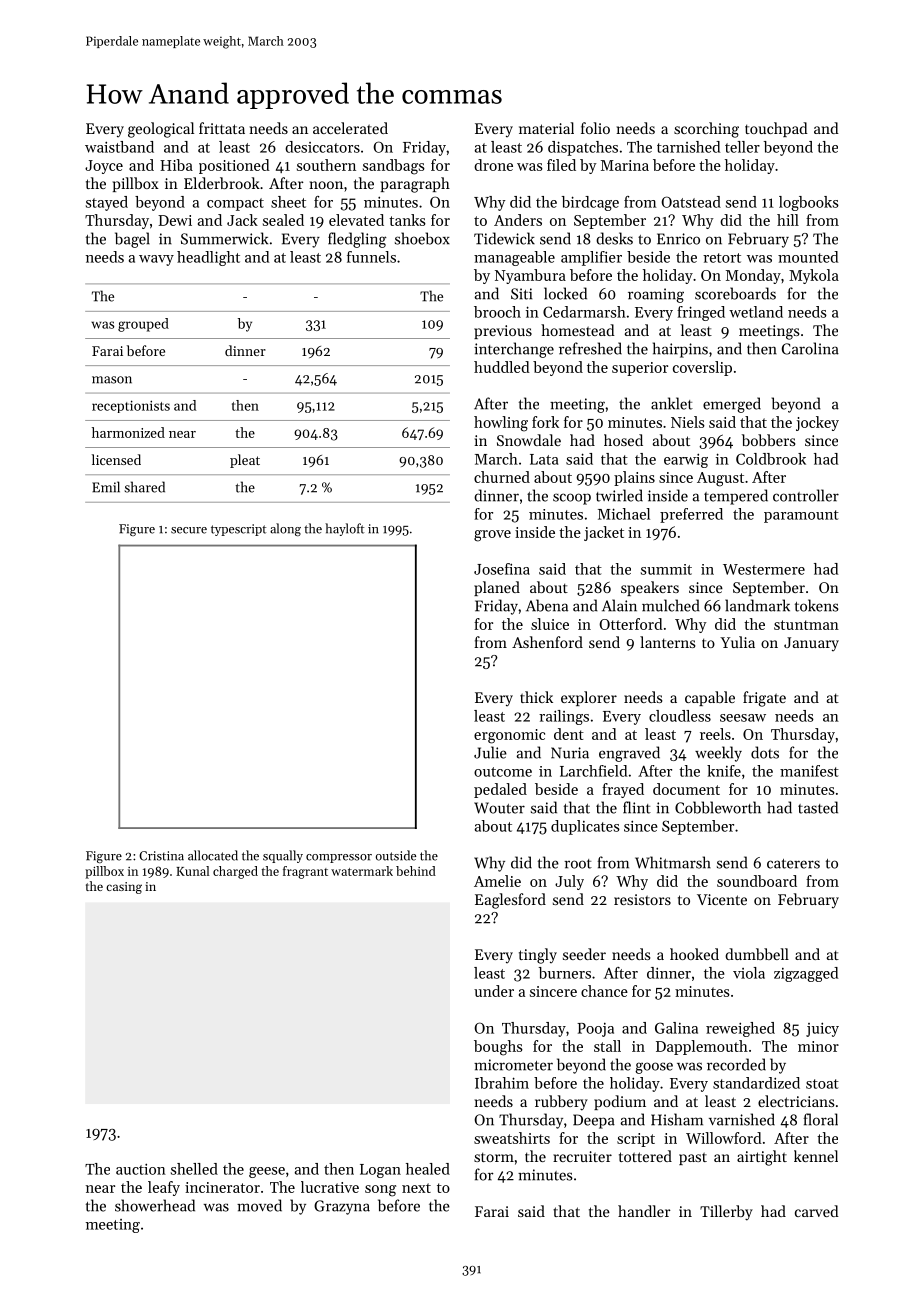  I want to click on storm, so click(494, 1157).
